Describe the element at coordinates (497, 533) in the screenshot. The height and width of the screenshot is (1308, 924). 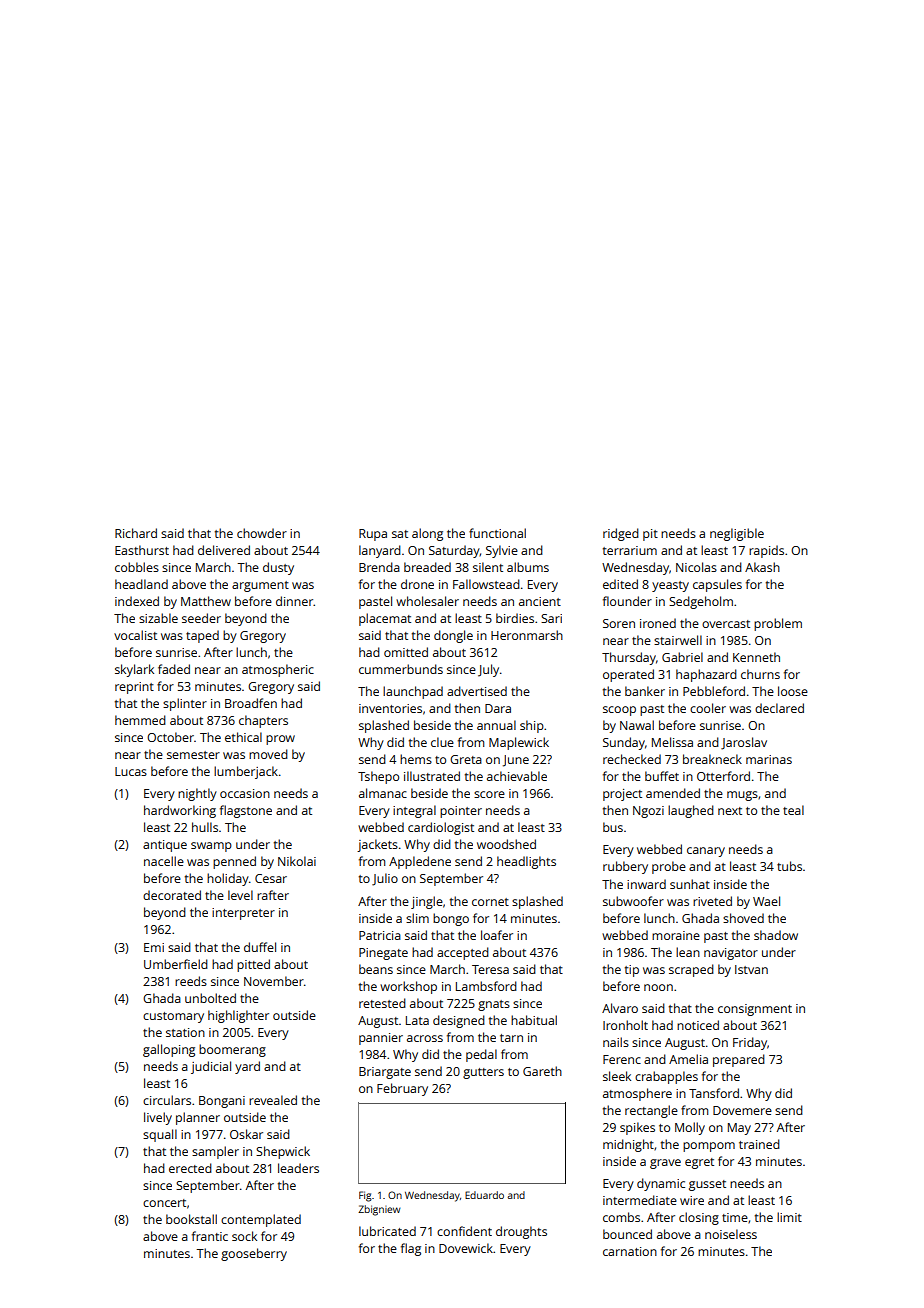
I see `functional` at that location.
